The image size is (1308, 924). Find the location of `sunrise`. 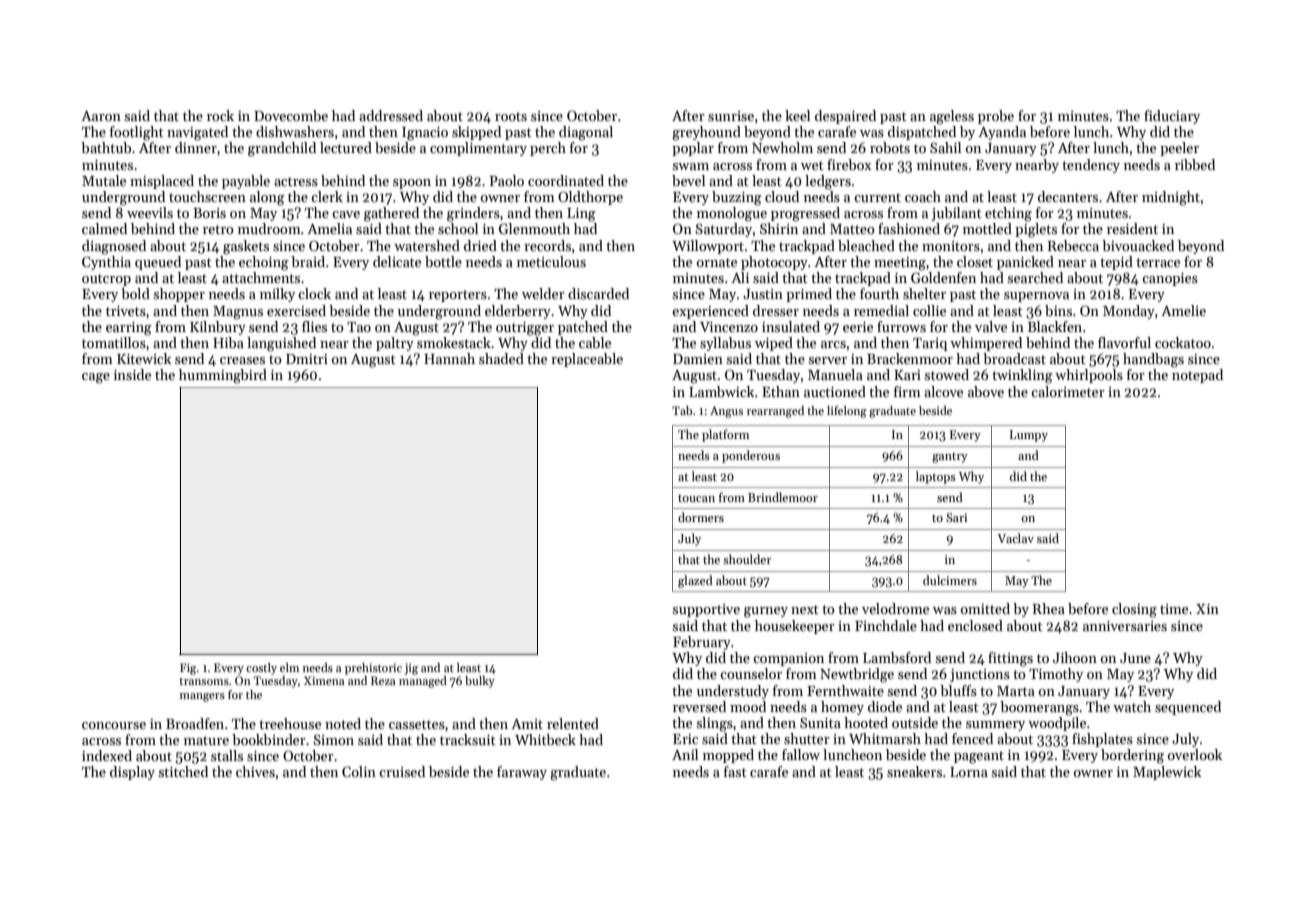

sunrise is located at coordinates (731, 116).
